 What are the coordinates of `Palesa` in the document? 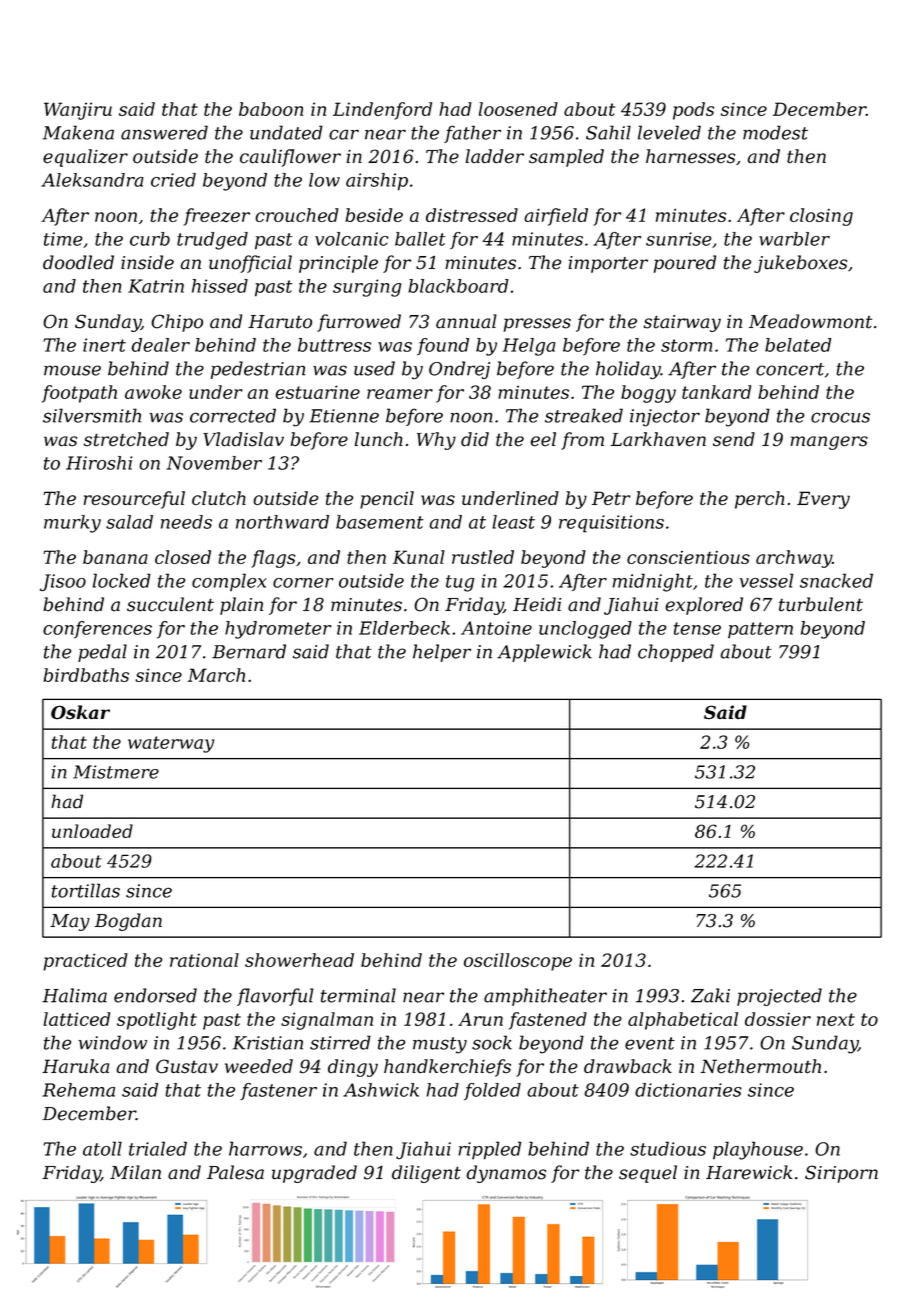 It's located at (235, 1172).
